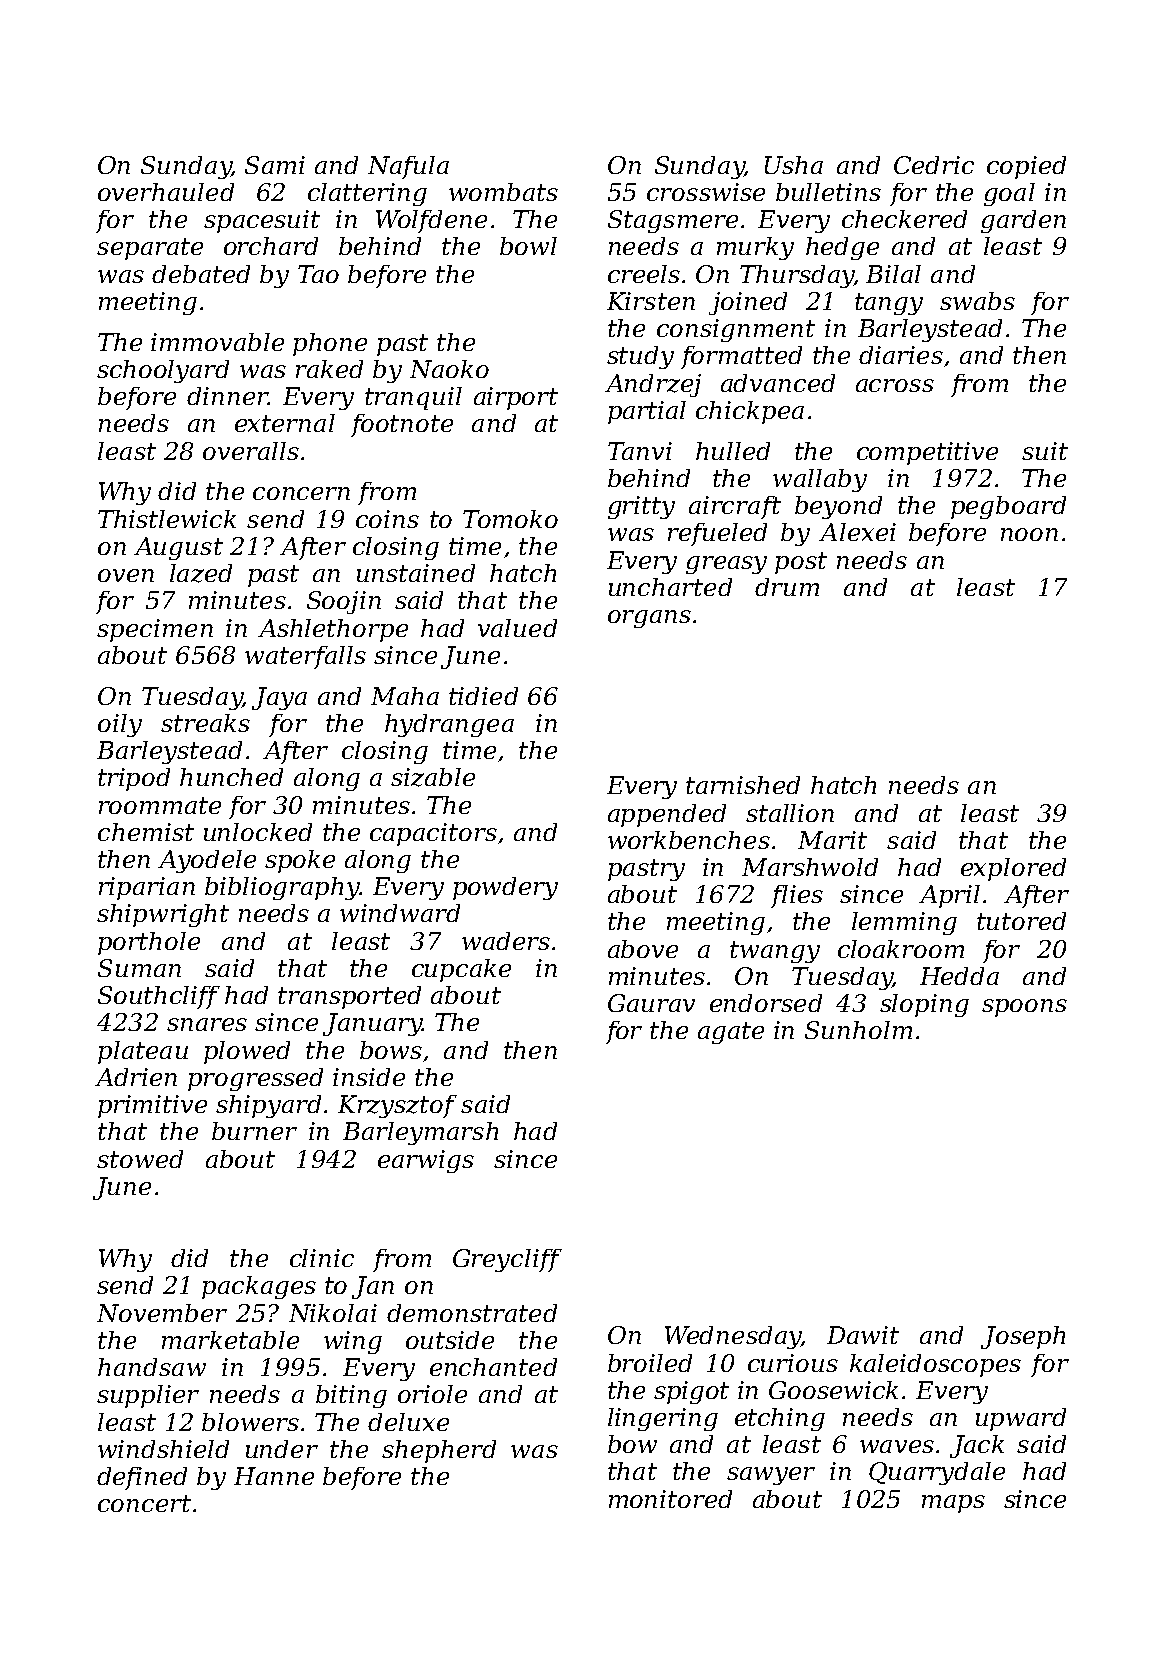 The width and height of the screenshot is (1165, 1654). Describe the element at coordinates (503, 192) in the screenshot. I see `wombats` at that location.
